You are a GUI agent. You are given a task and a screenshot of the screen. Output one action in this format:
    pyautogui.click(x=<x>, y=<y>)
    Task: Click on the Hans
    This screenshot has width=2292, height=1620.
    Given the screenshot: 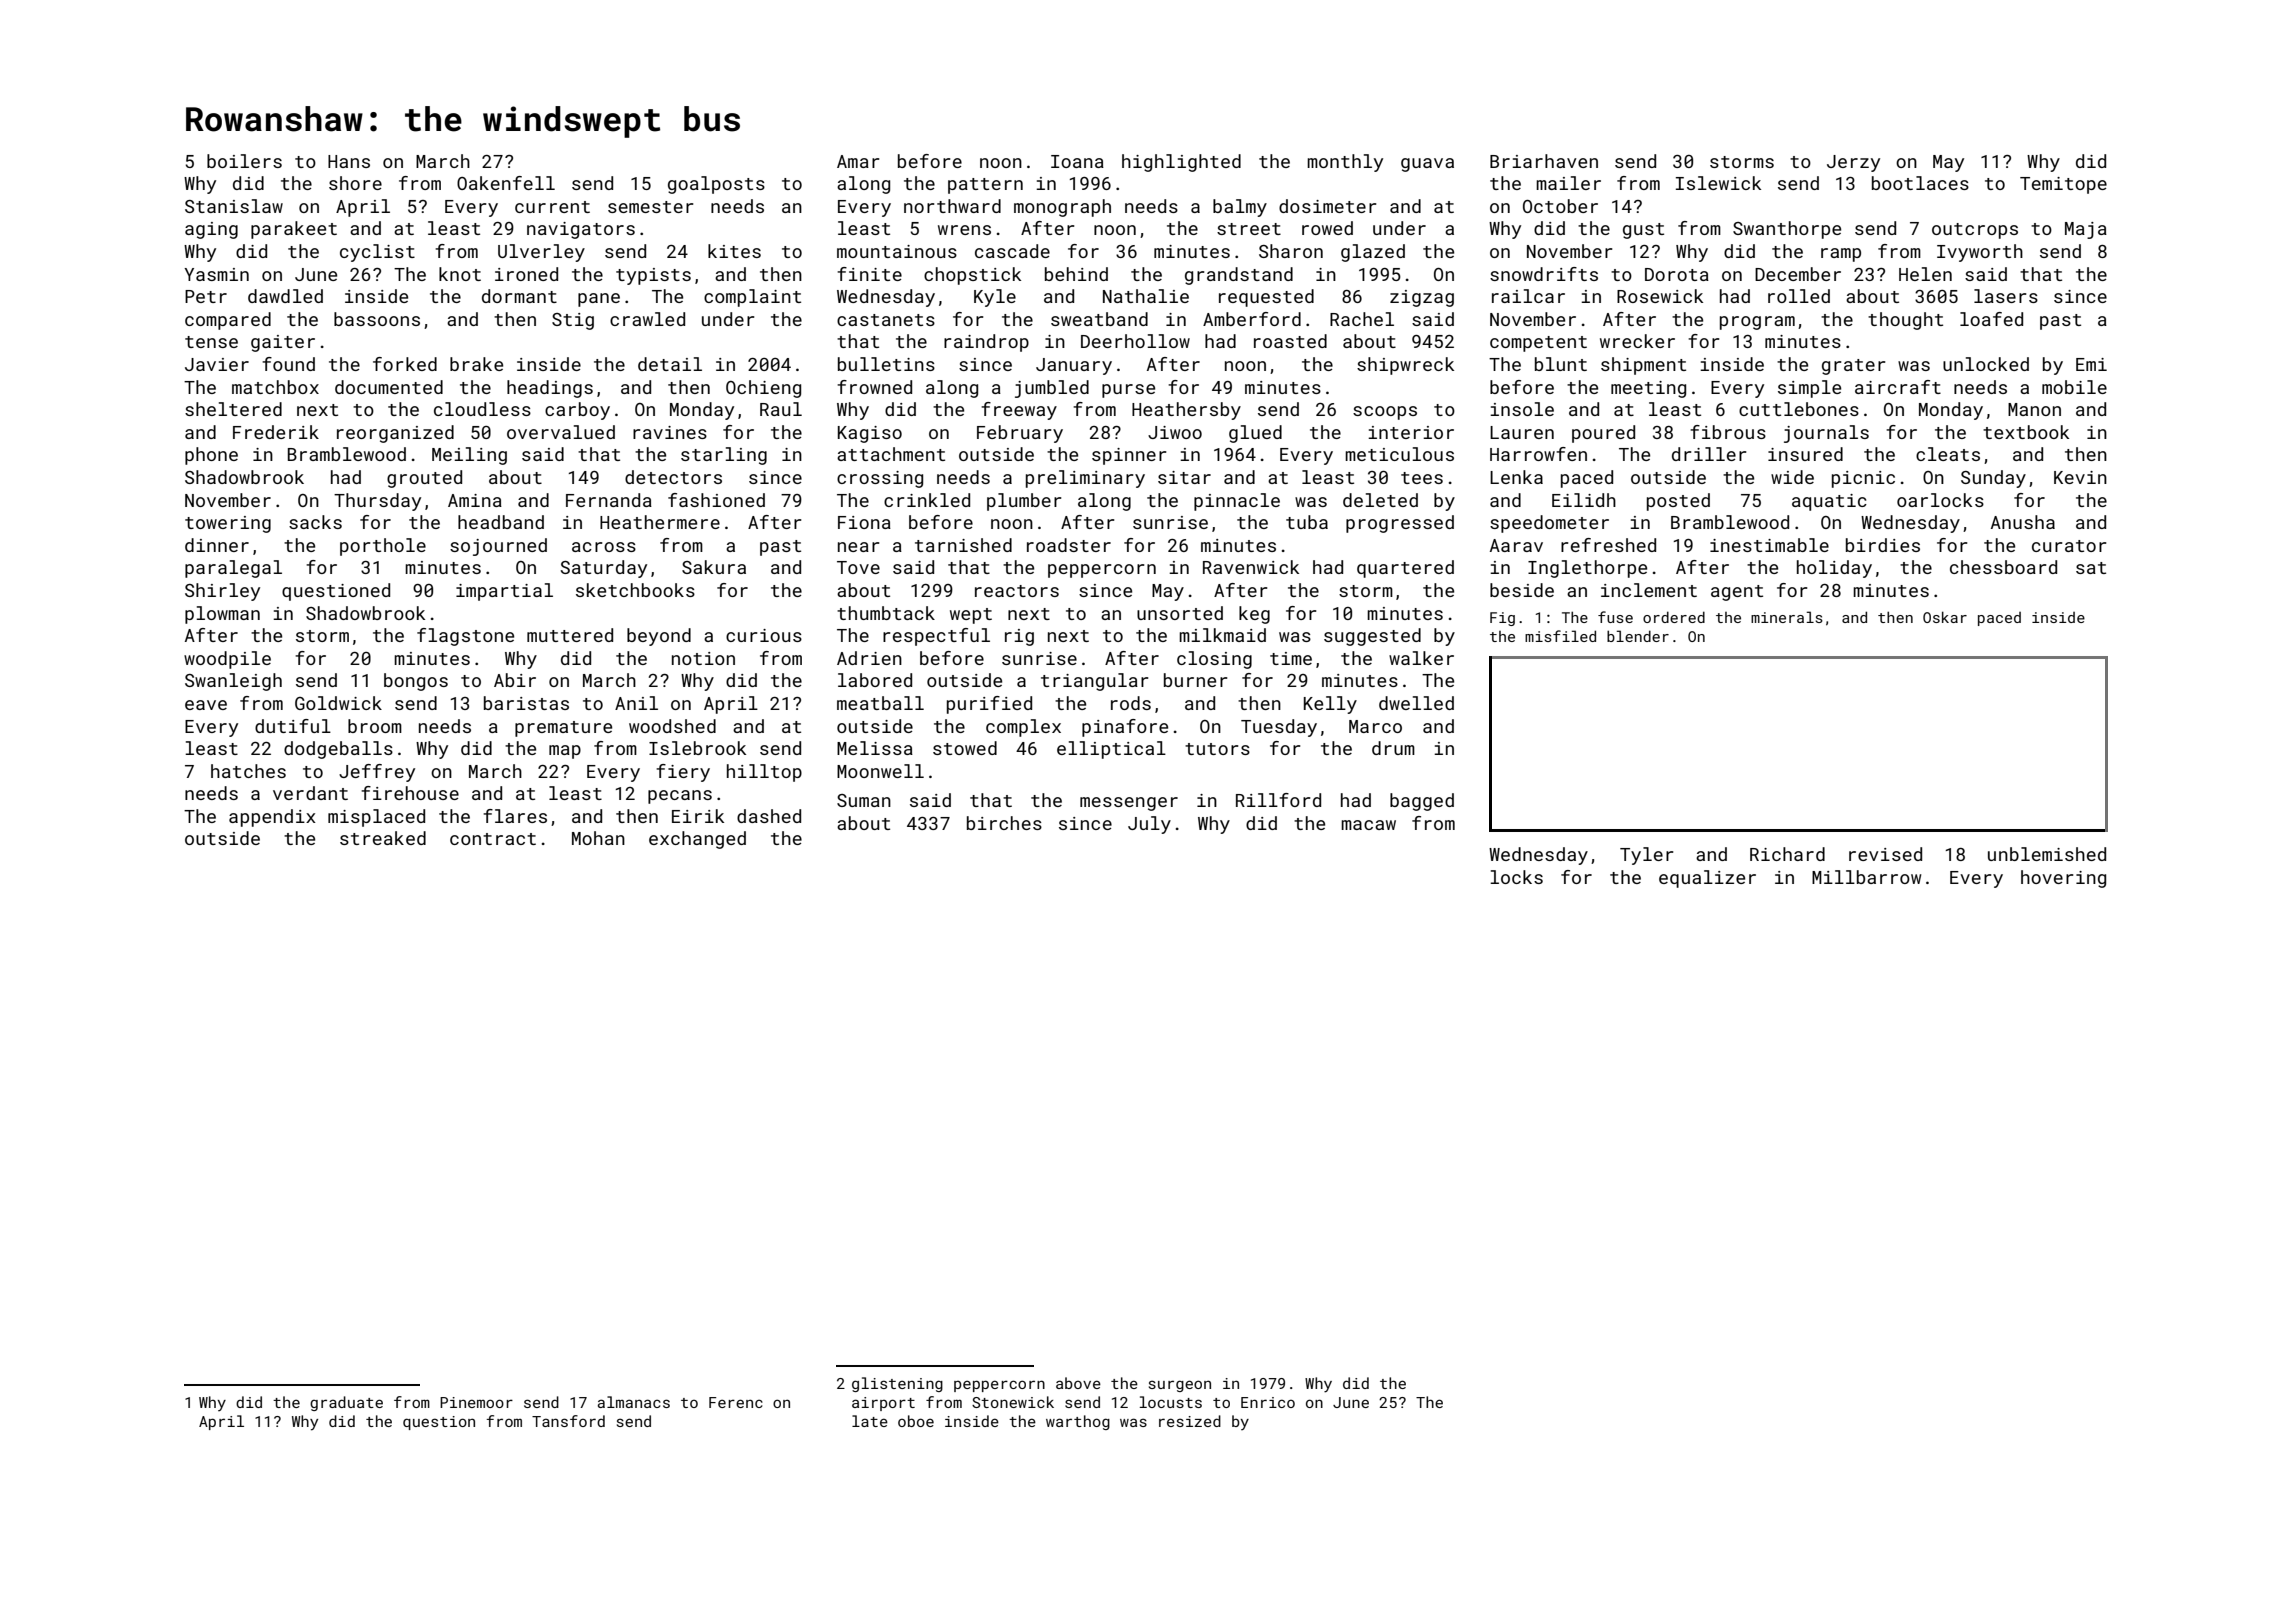 What is the action you would take?
    pyautogui.click(x=349, y=161)
